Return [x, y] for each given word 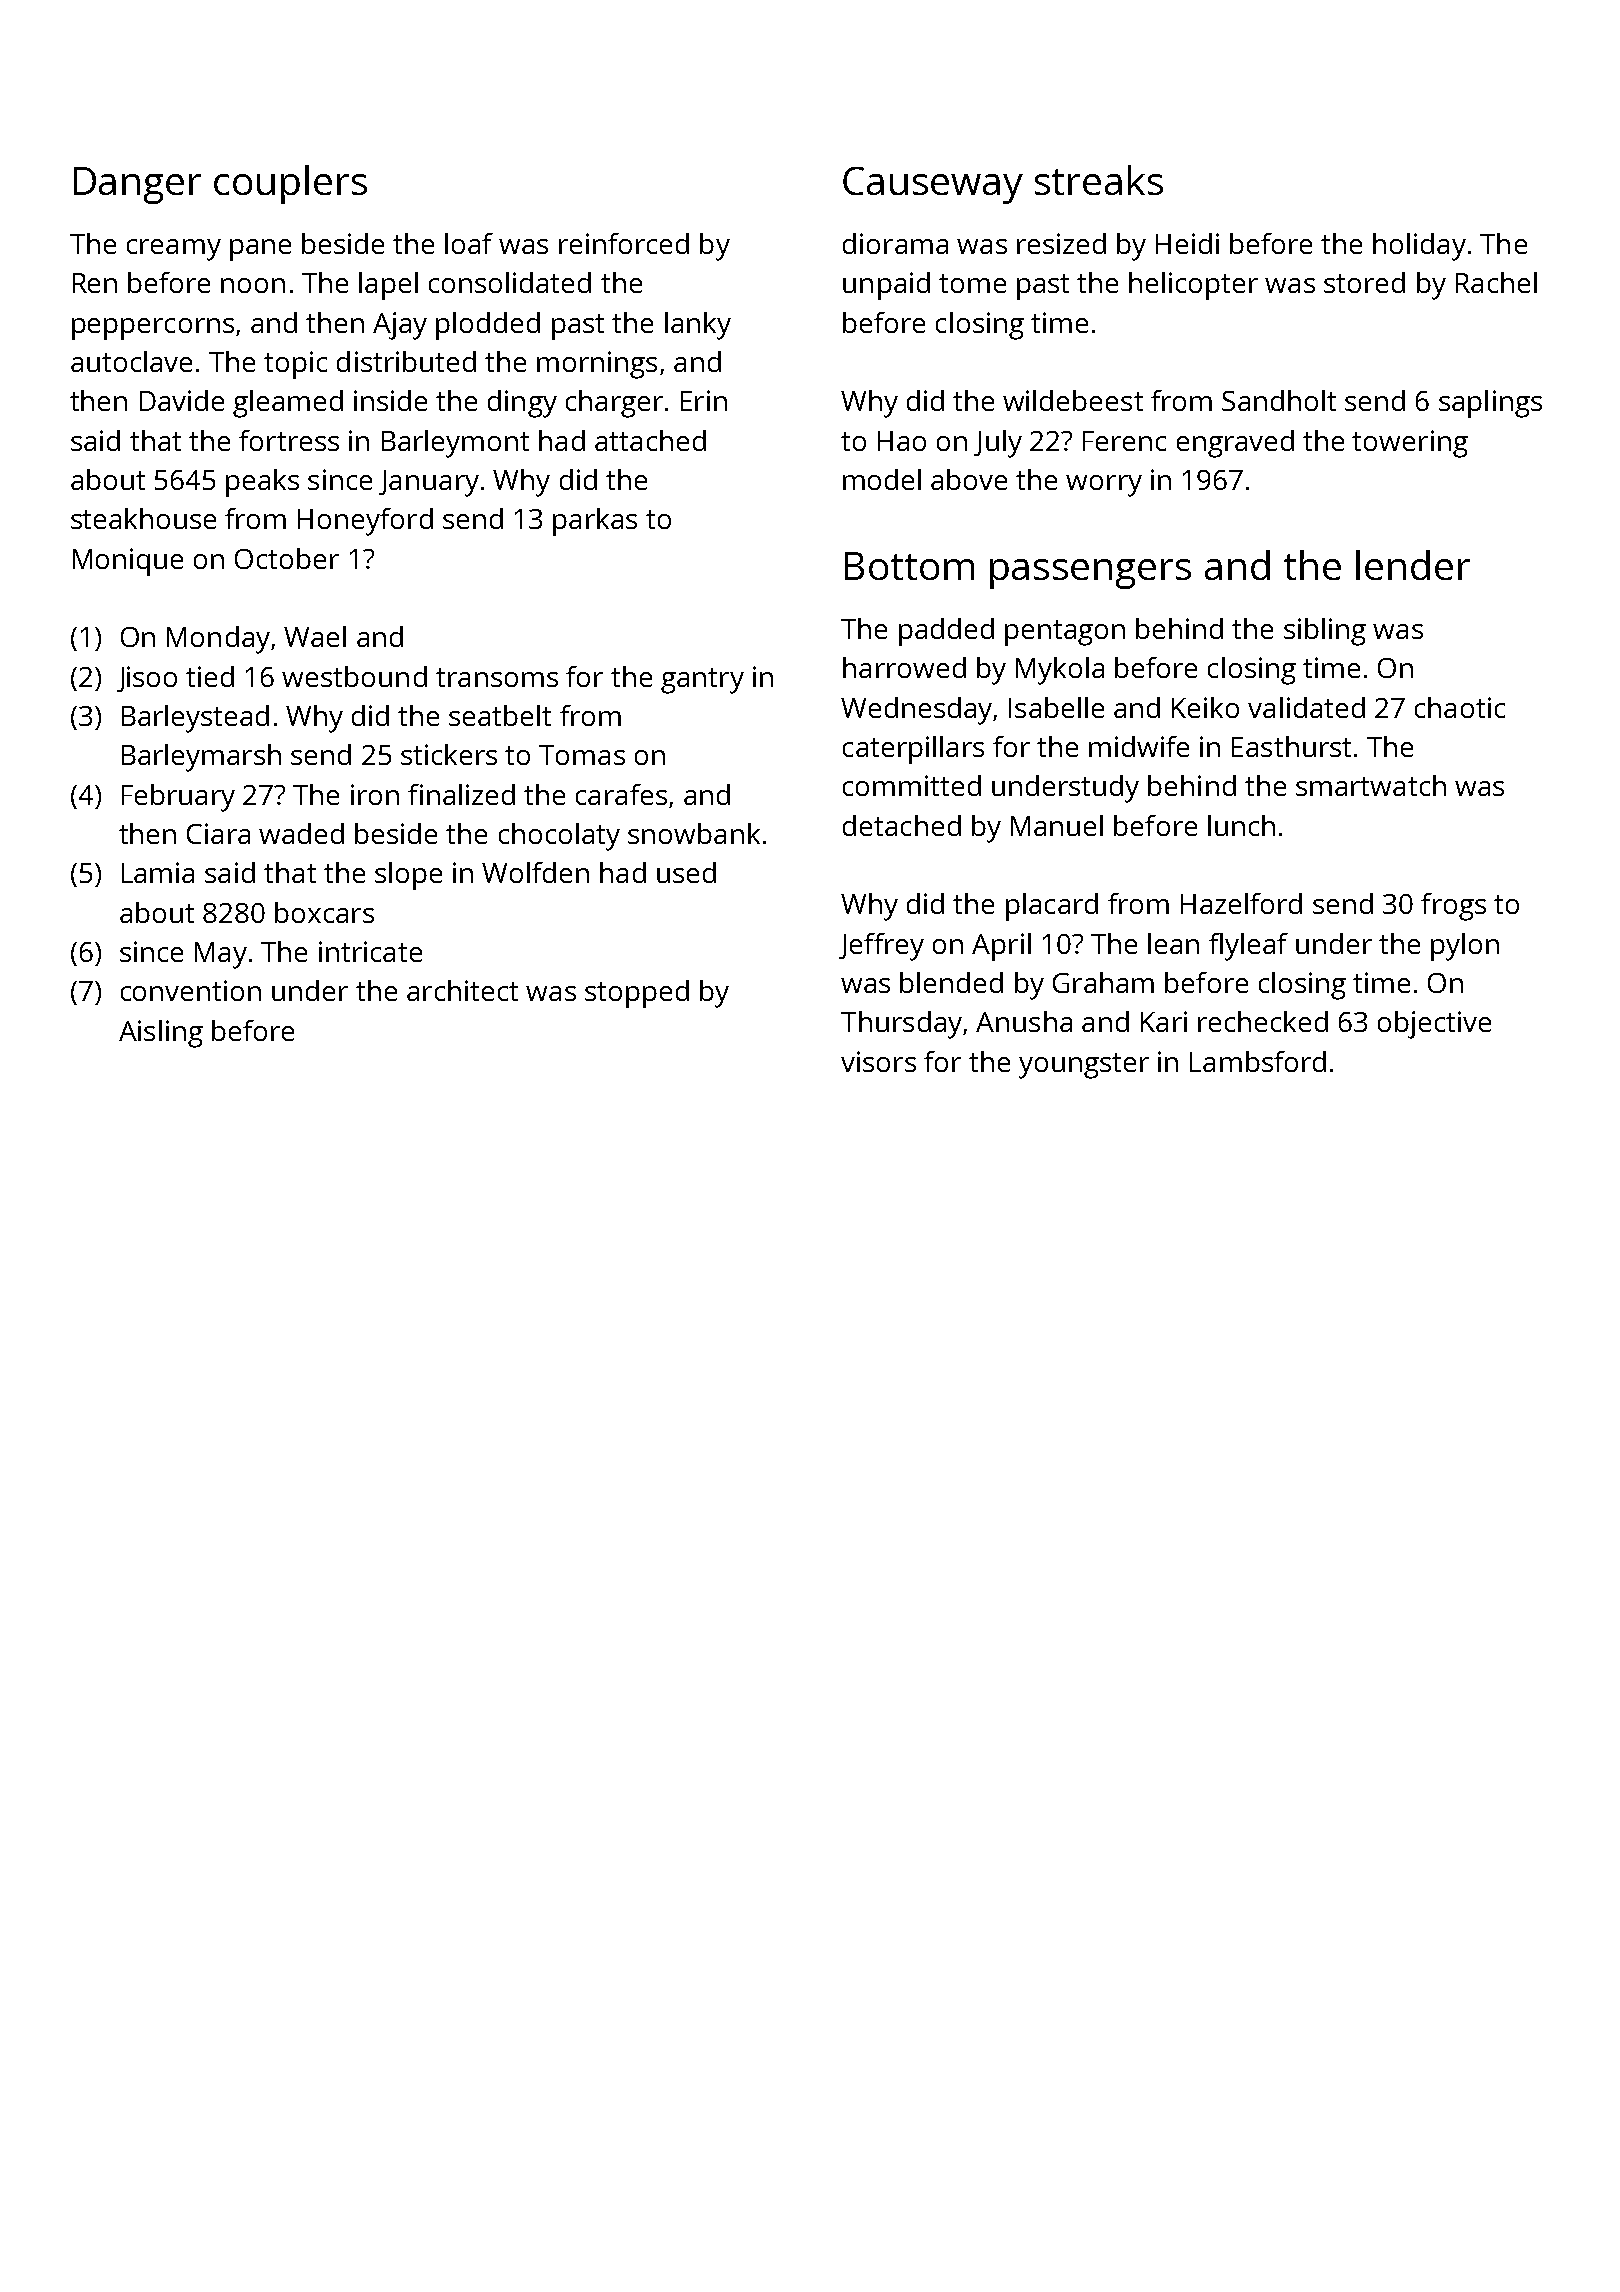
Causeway [933, 185]
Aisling [161, 1034]
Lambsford [1258, 1061]
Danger [137, 185]
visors [878, 1061]
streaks [1099, 180]
